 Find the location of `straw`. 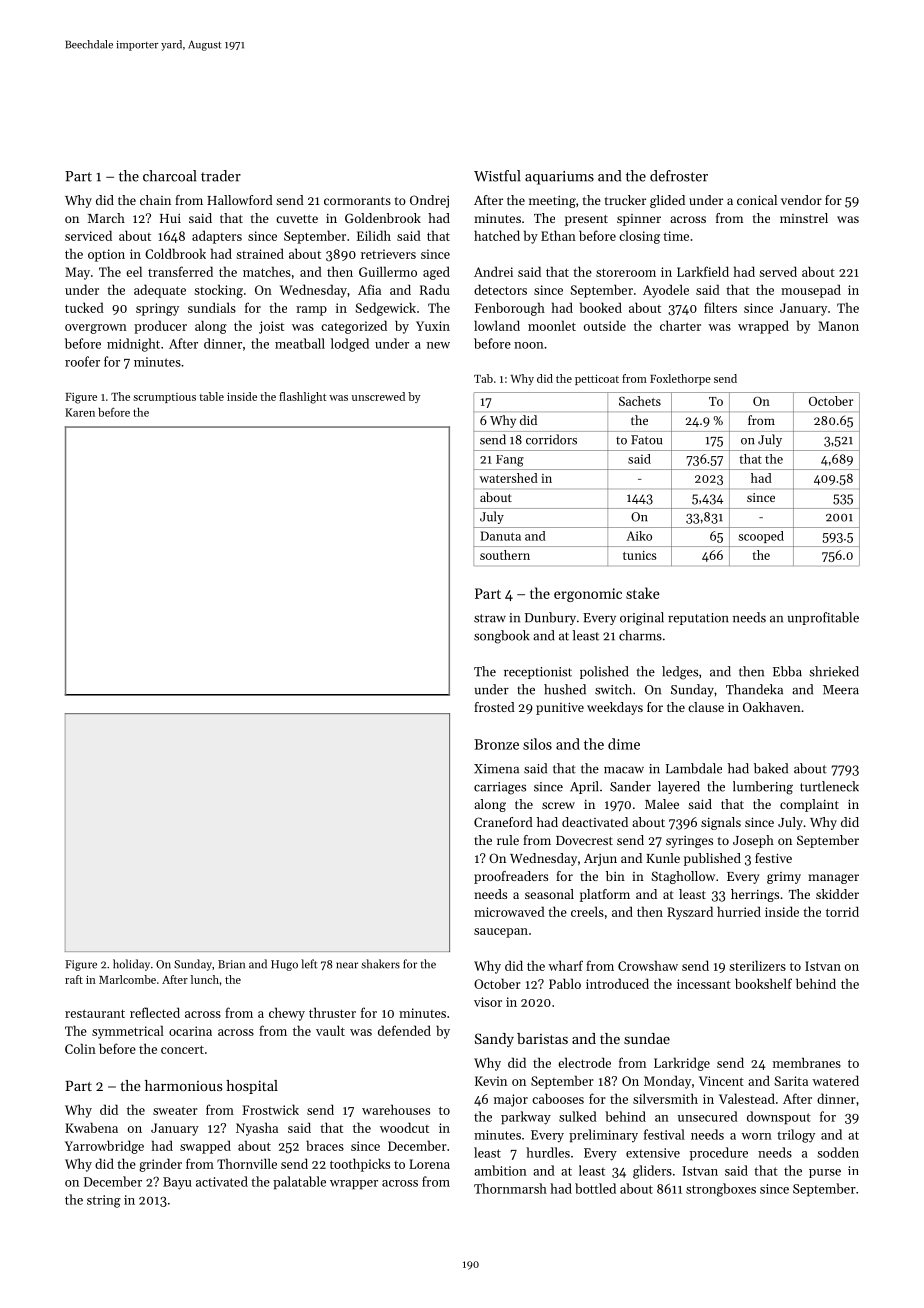

straw is located at coordinates (490, 618).
